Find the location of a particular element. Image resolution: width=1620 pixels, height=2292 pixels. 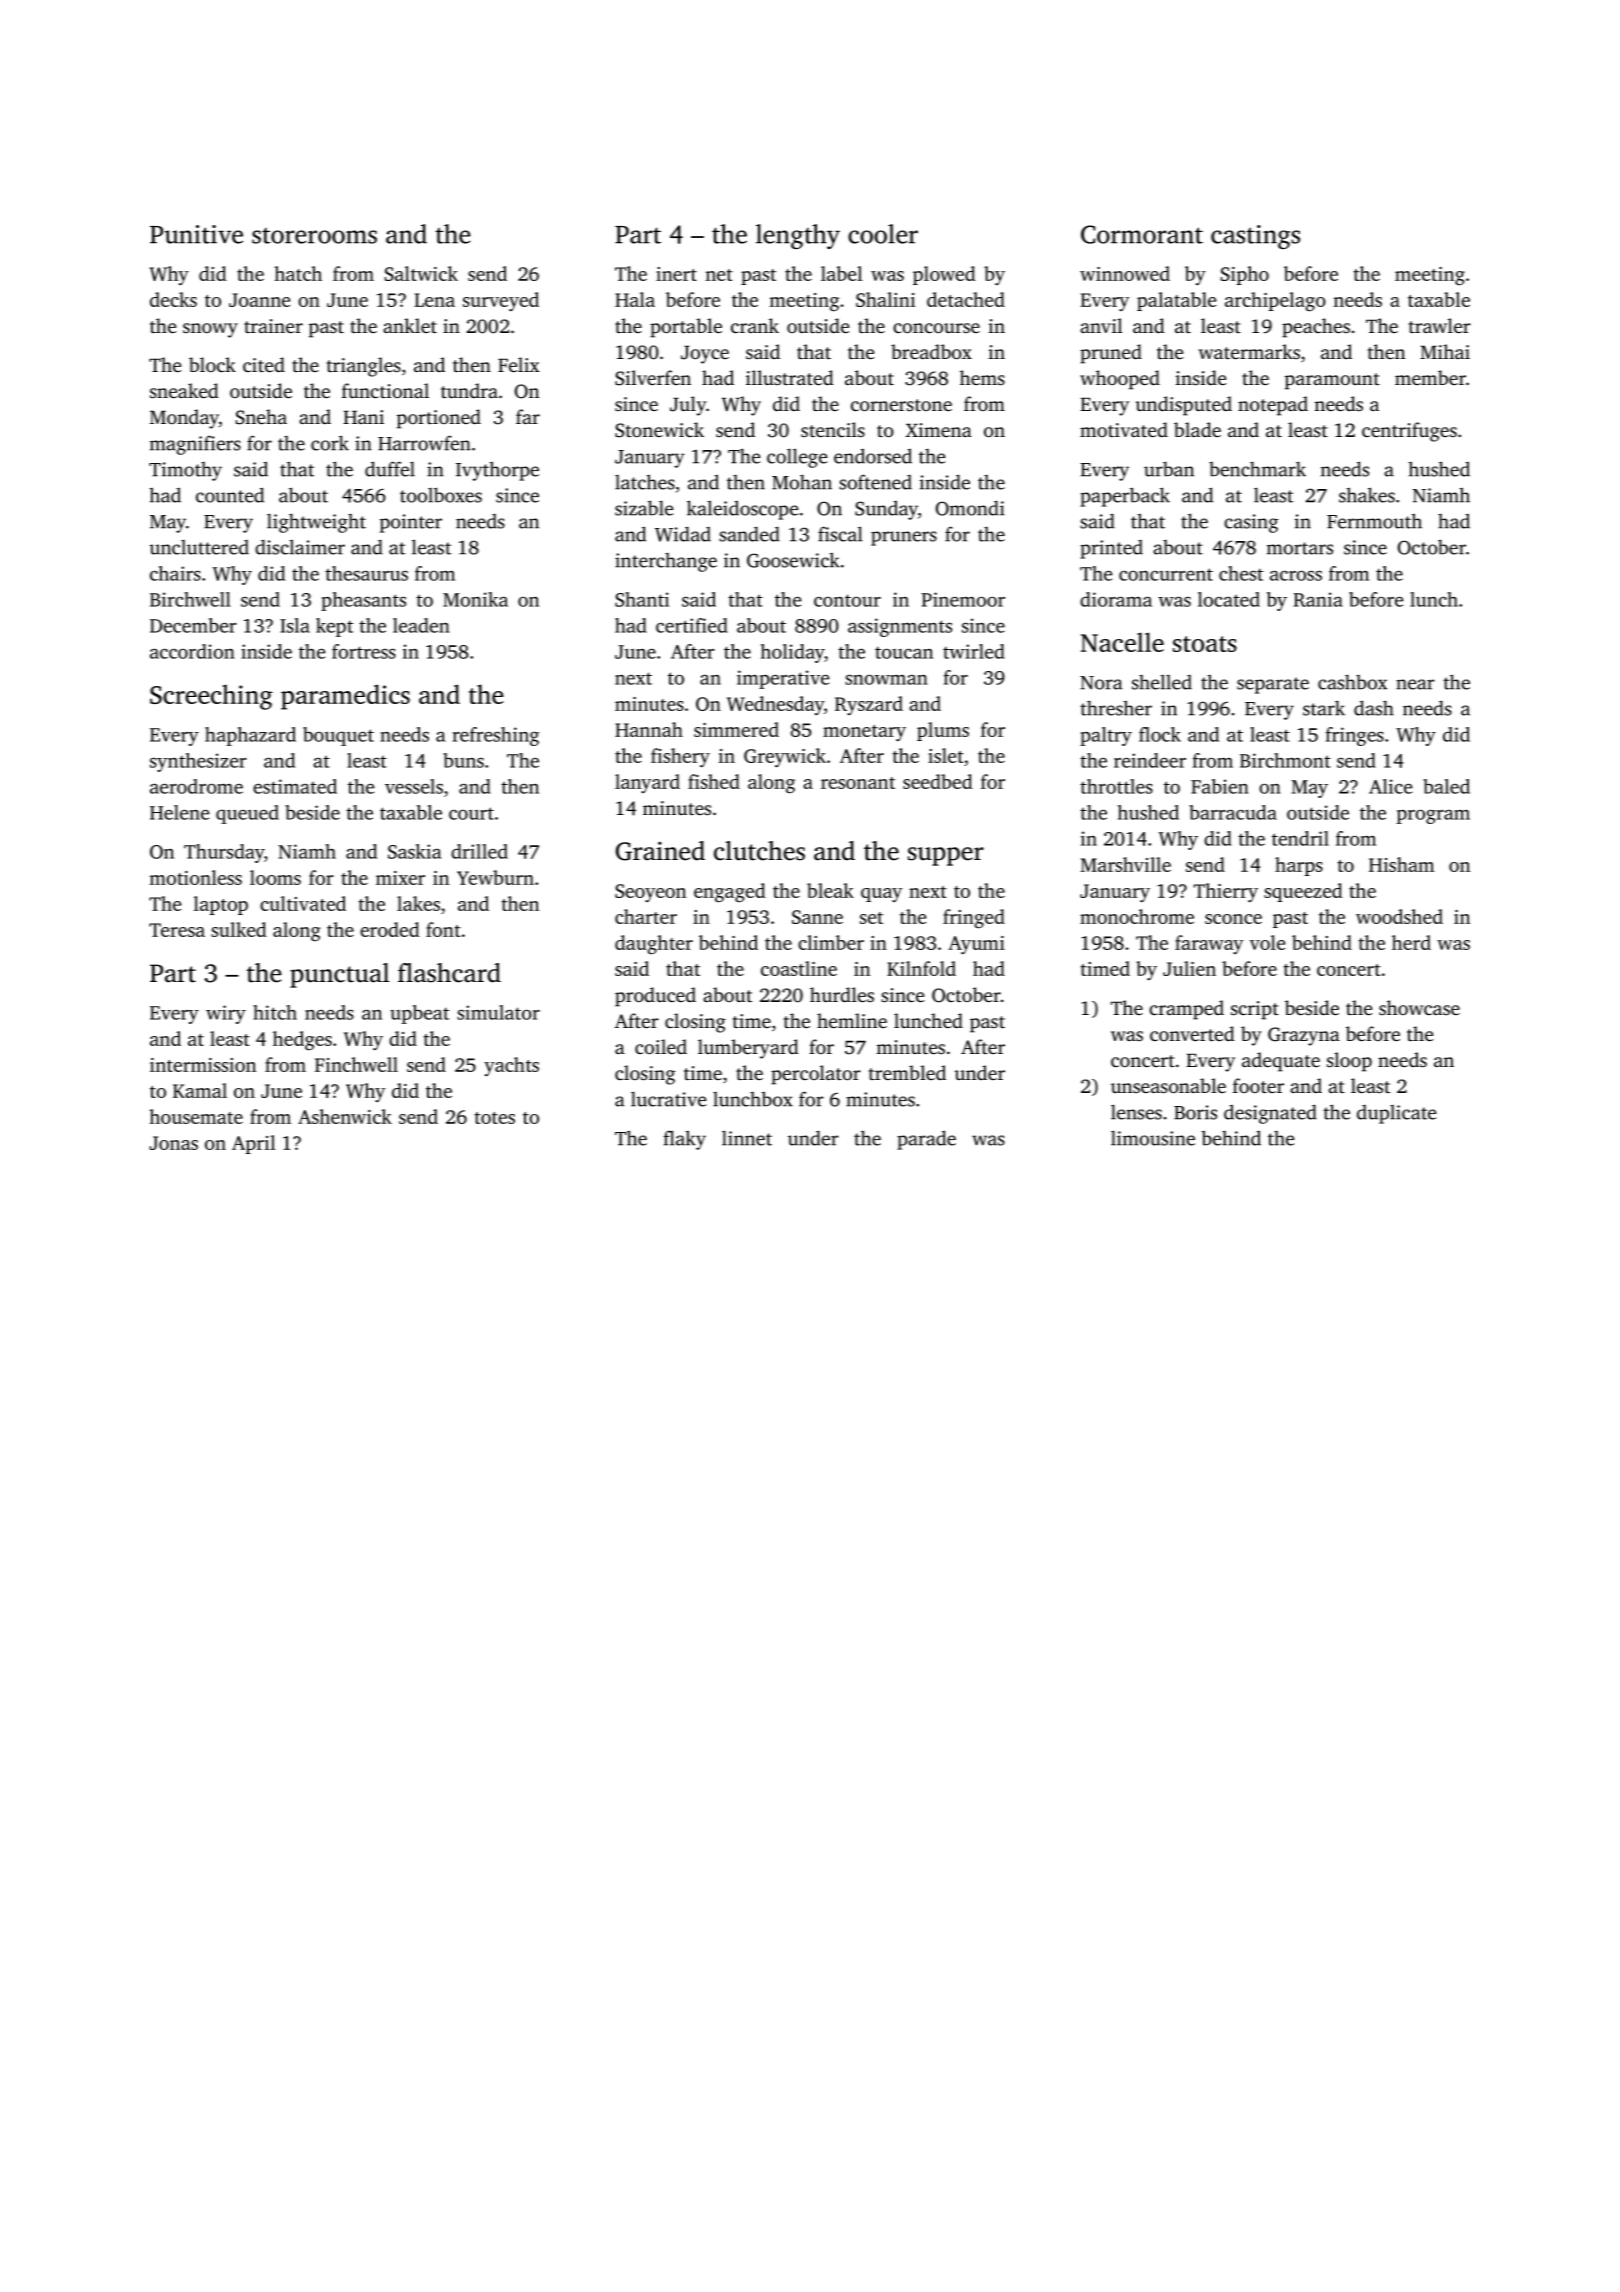

separate is located at coordinates (1273, 685).
